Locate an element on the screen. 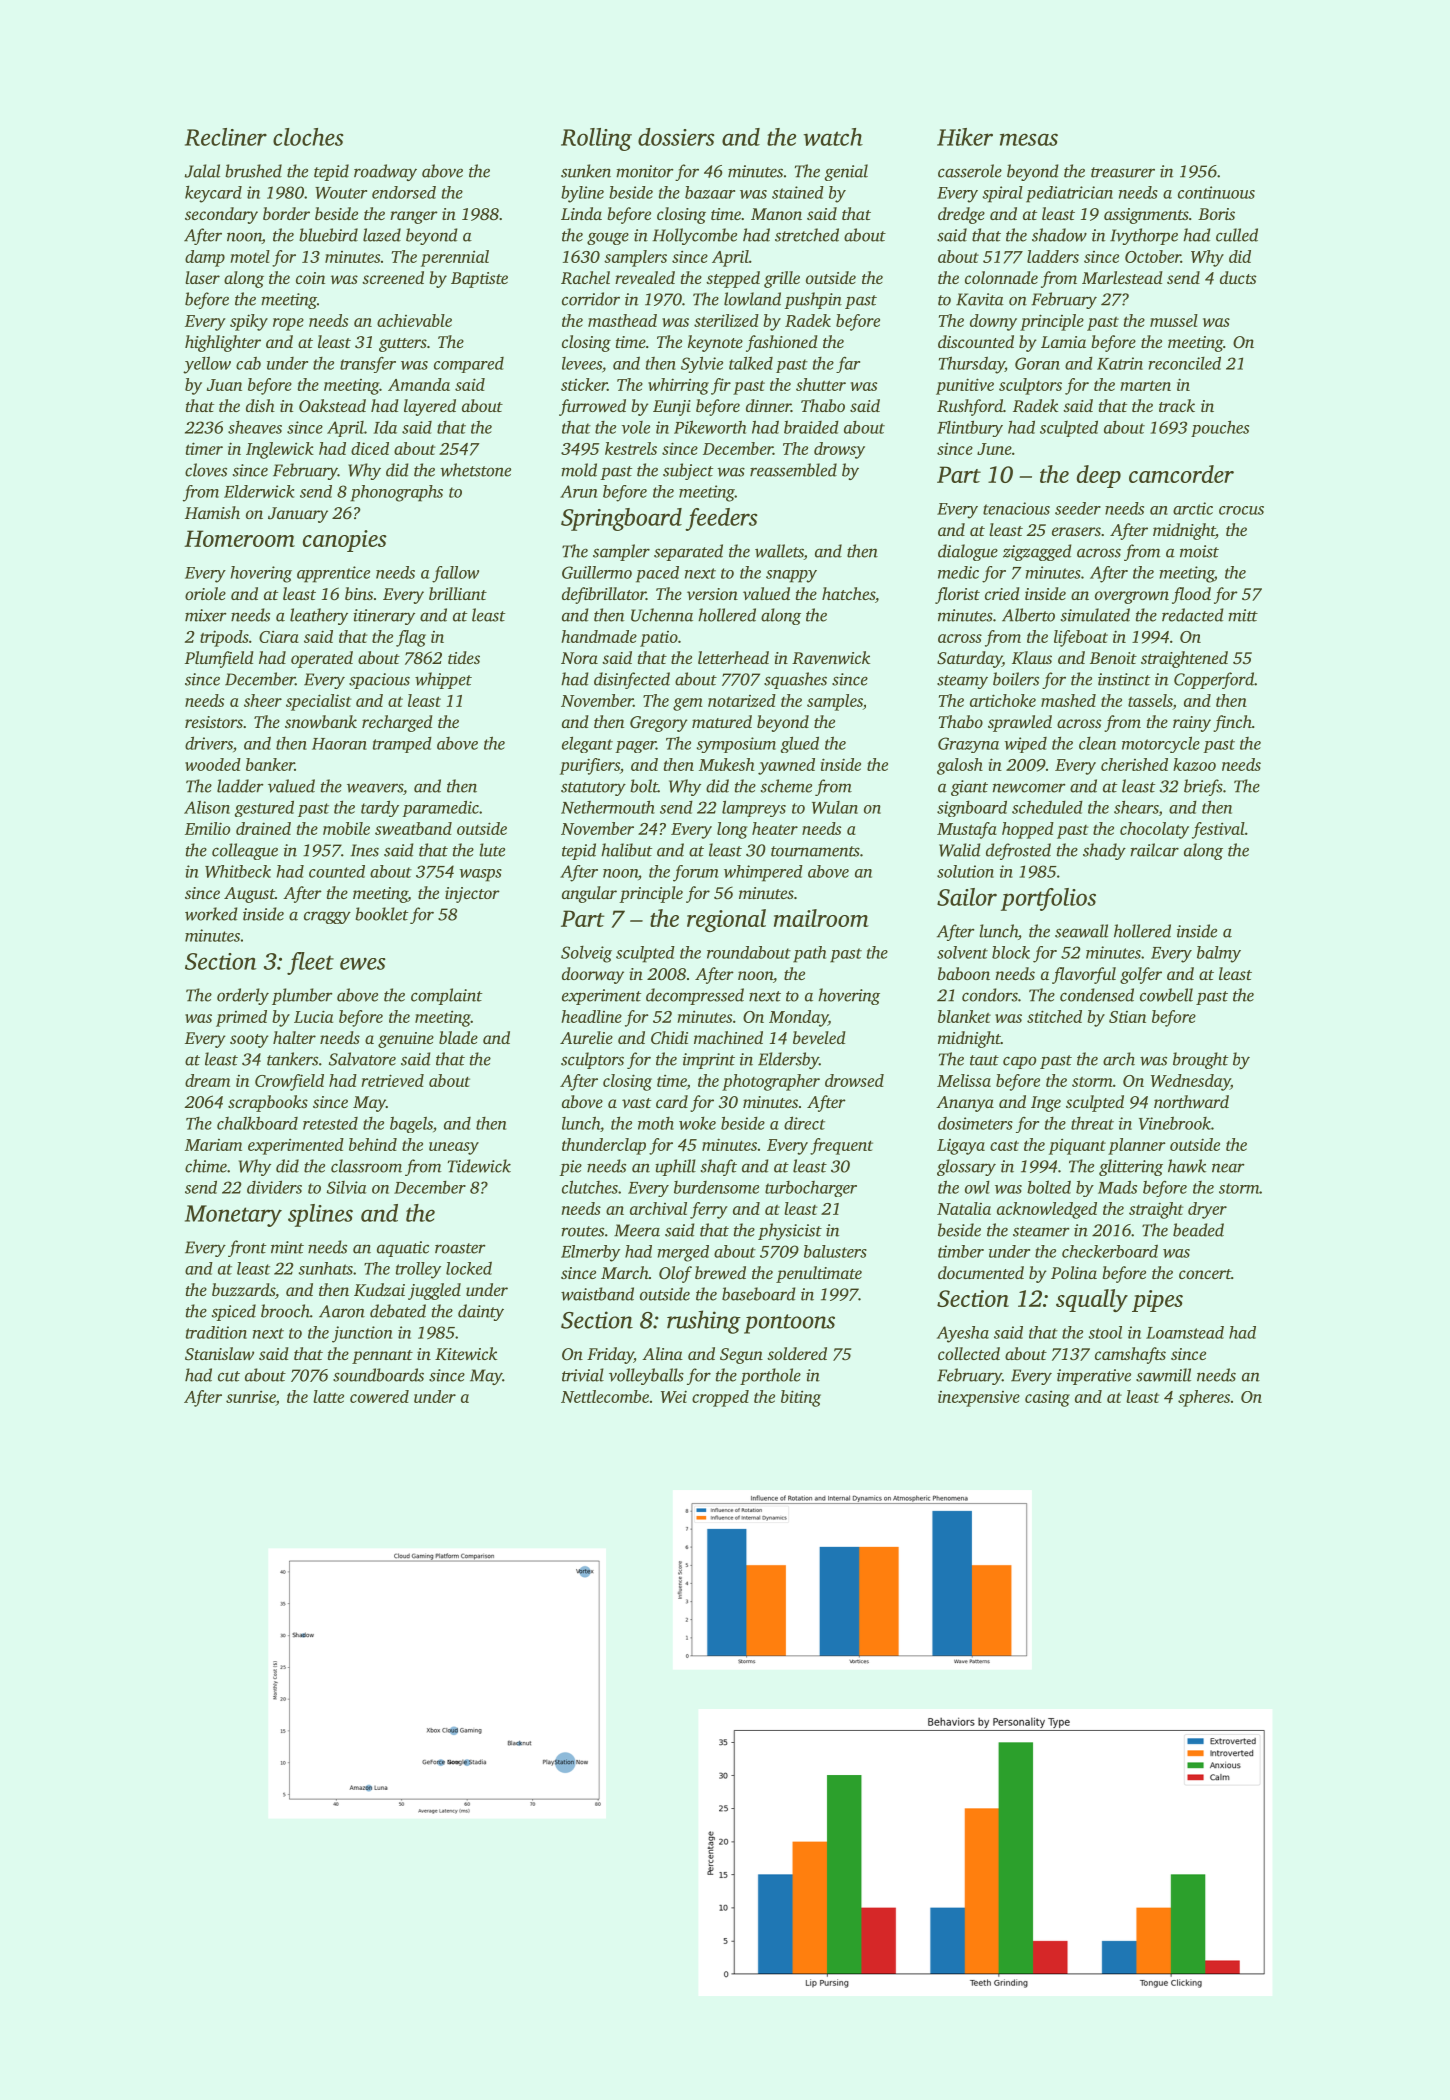 This screenshot has width=1450, height=2100. mesas is located at coordinates (1029, 139).
